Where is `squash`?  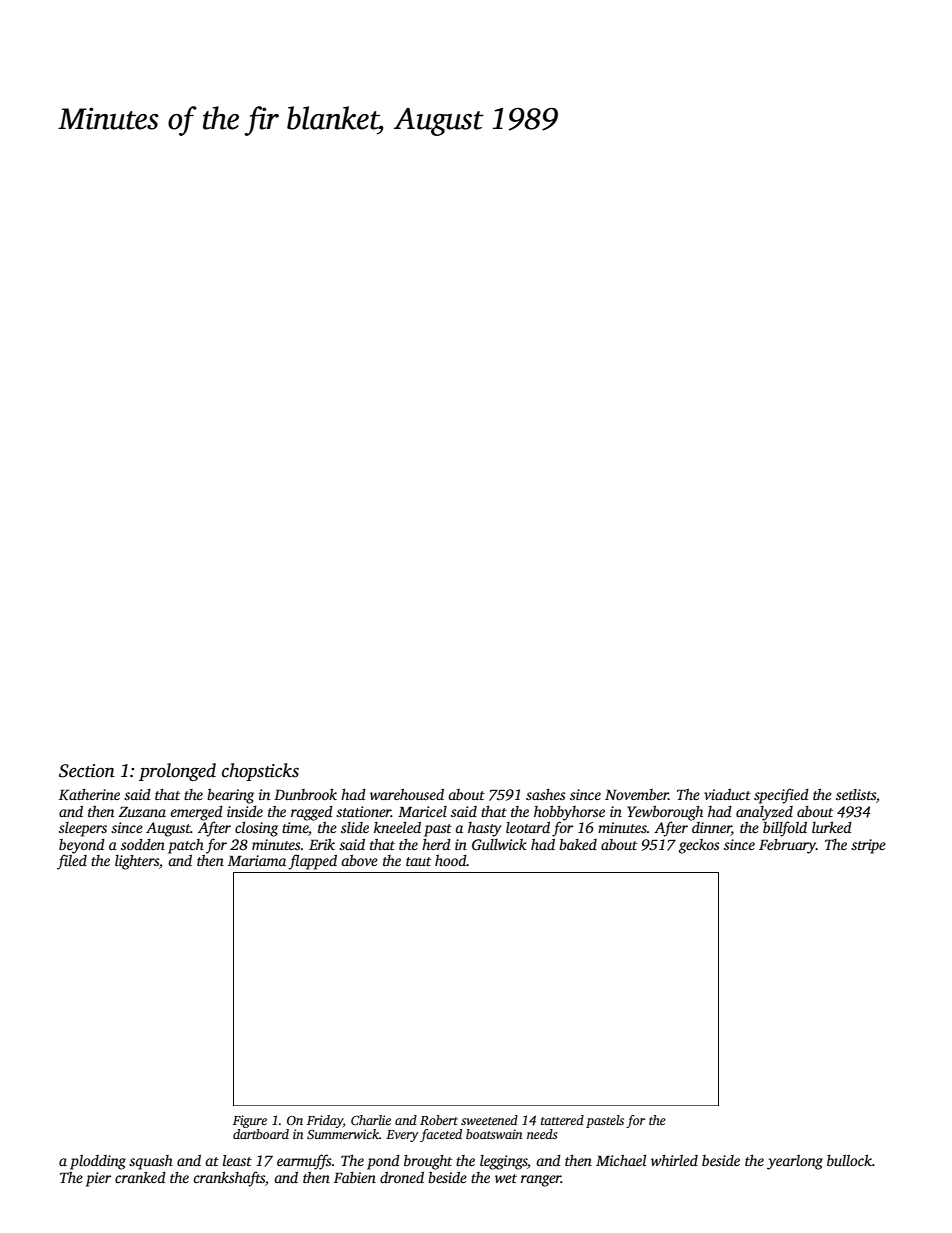 squash is located at coordinates (151, 1162).
